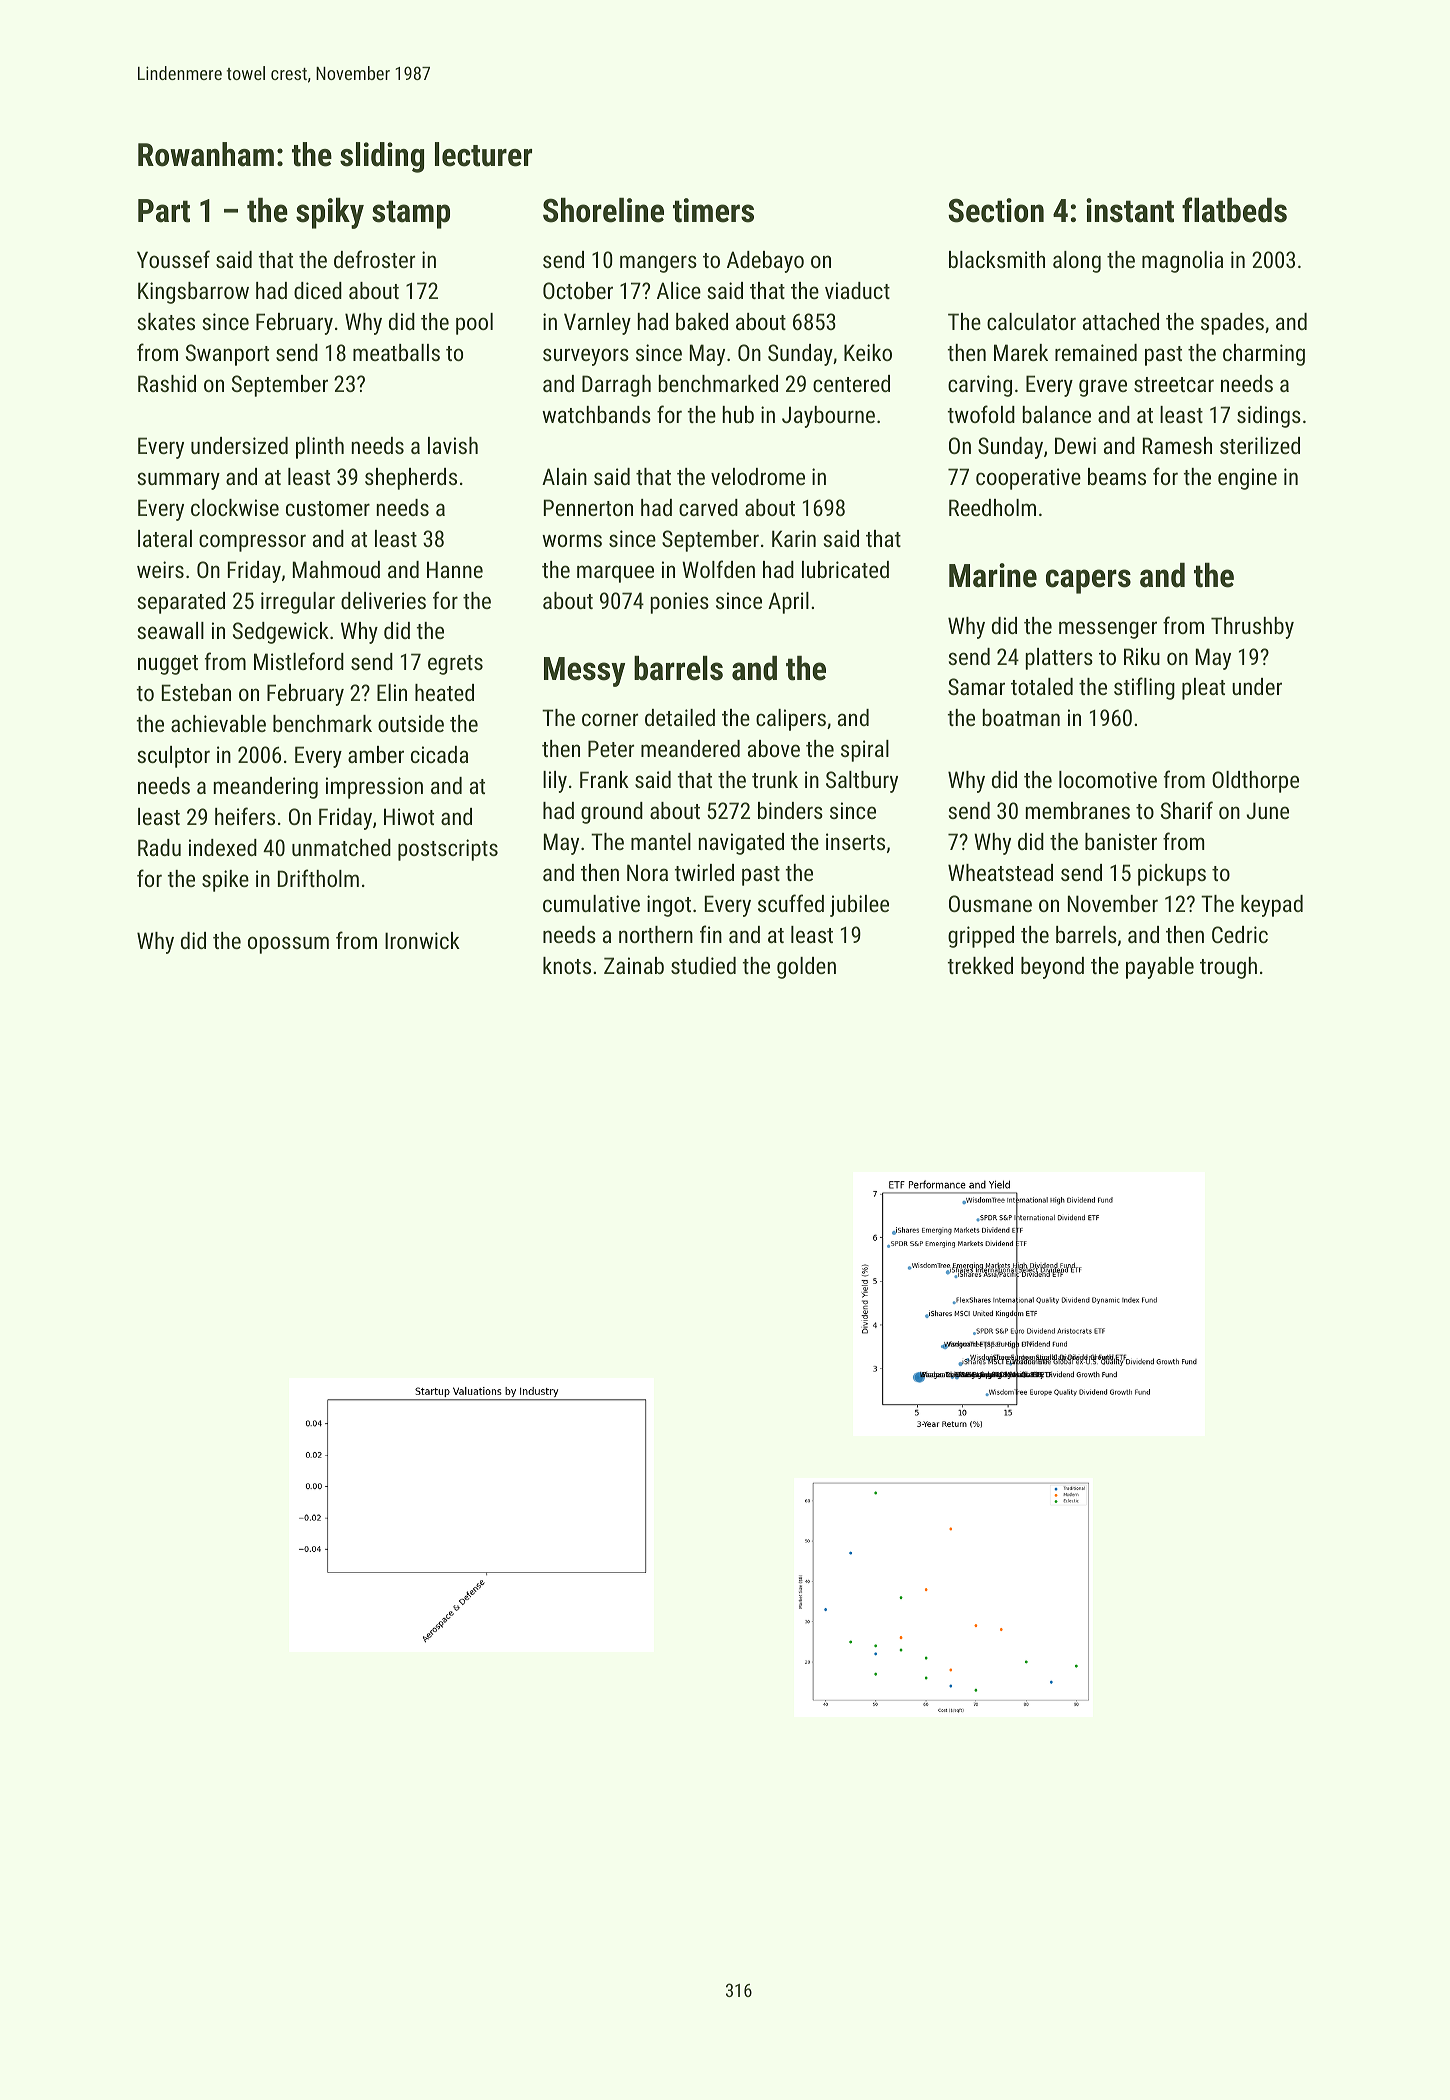  What do you see at coordinates (567, 965) in the image?
I see `knots` at bounding box center [567, 965].
